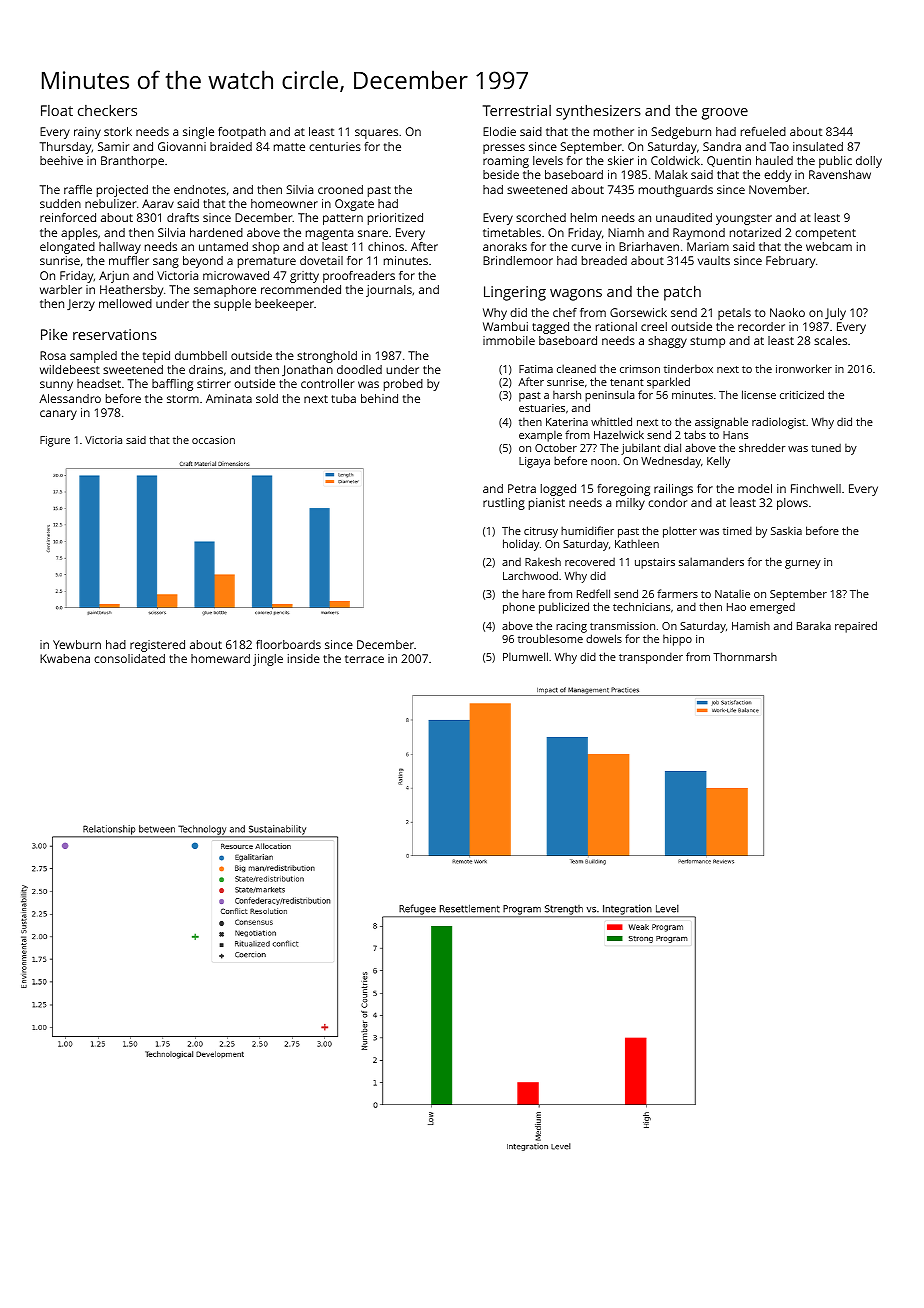  Describe the element at coordinates (840, 174) in the document. I see `Ravenshaw` at that location.
